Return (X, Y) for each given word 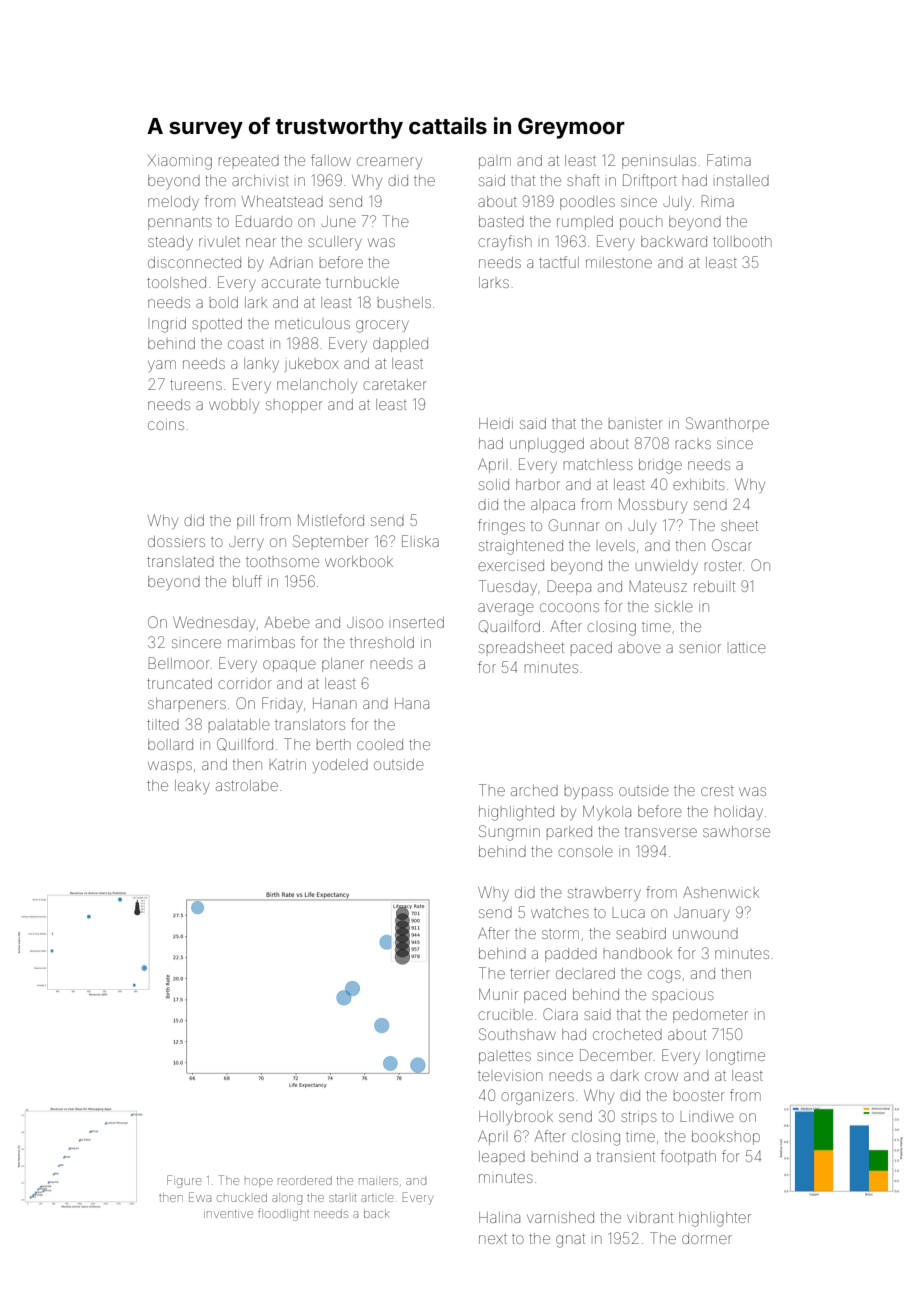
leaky (192, 787)
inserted (418, 622)
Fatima (729, 160)
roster (723, 566)
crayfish (505, 242)
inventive (228, 1214)
